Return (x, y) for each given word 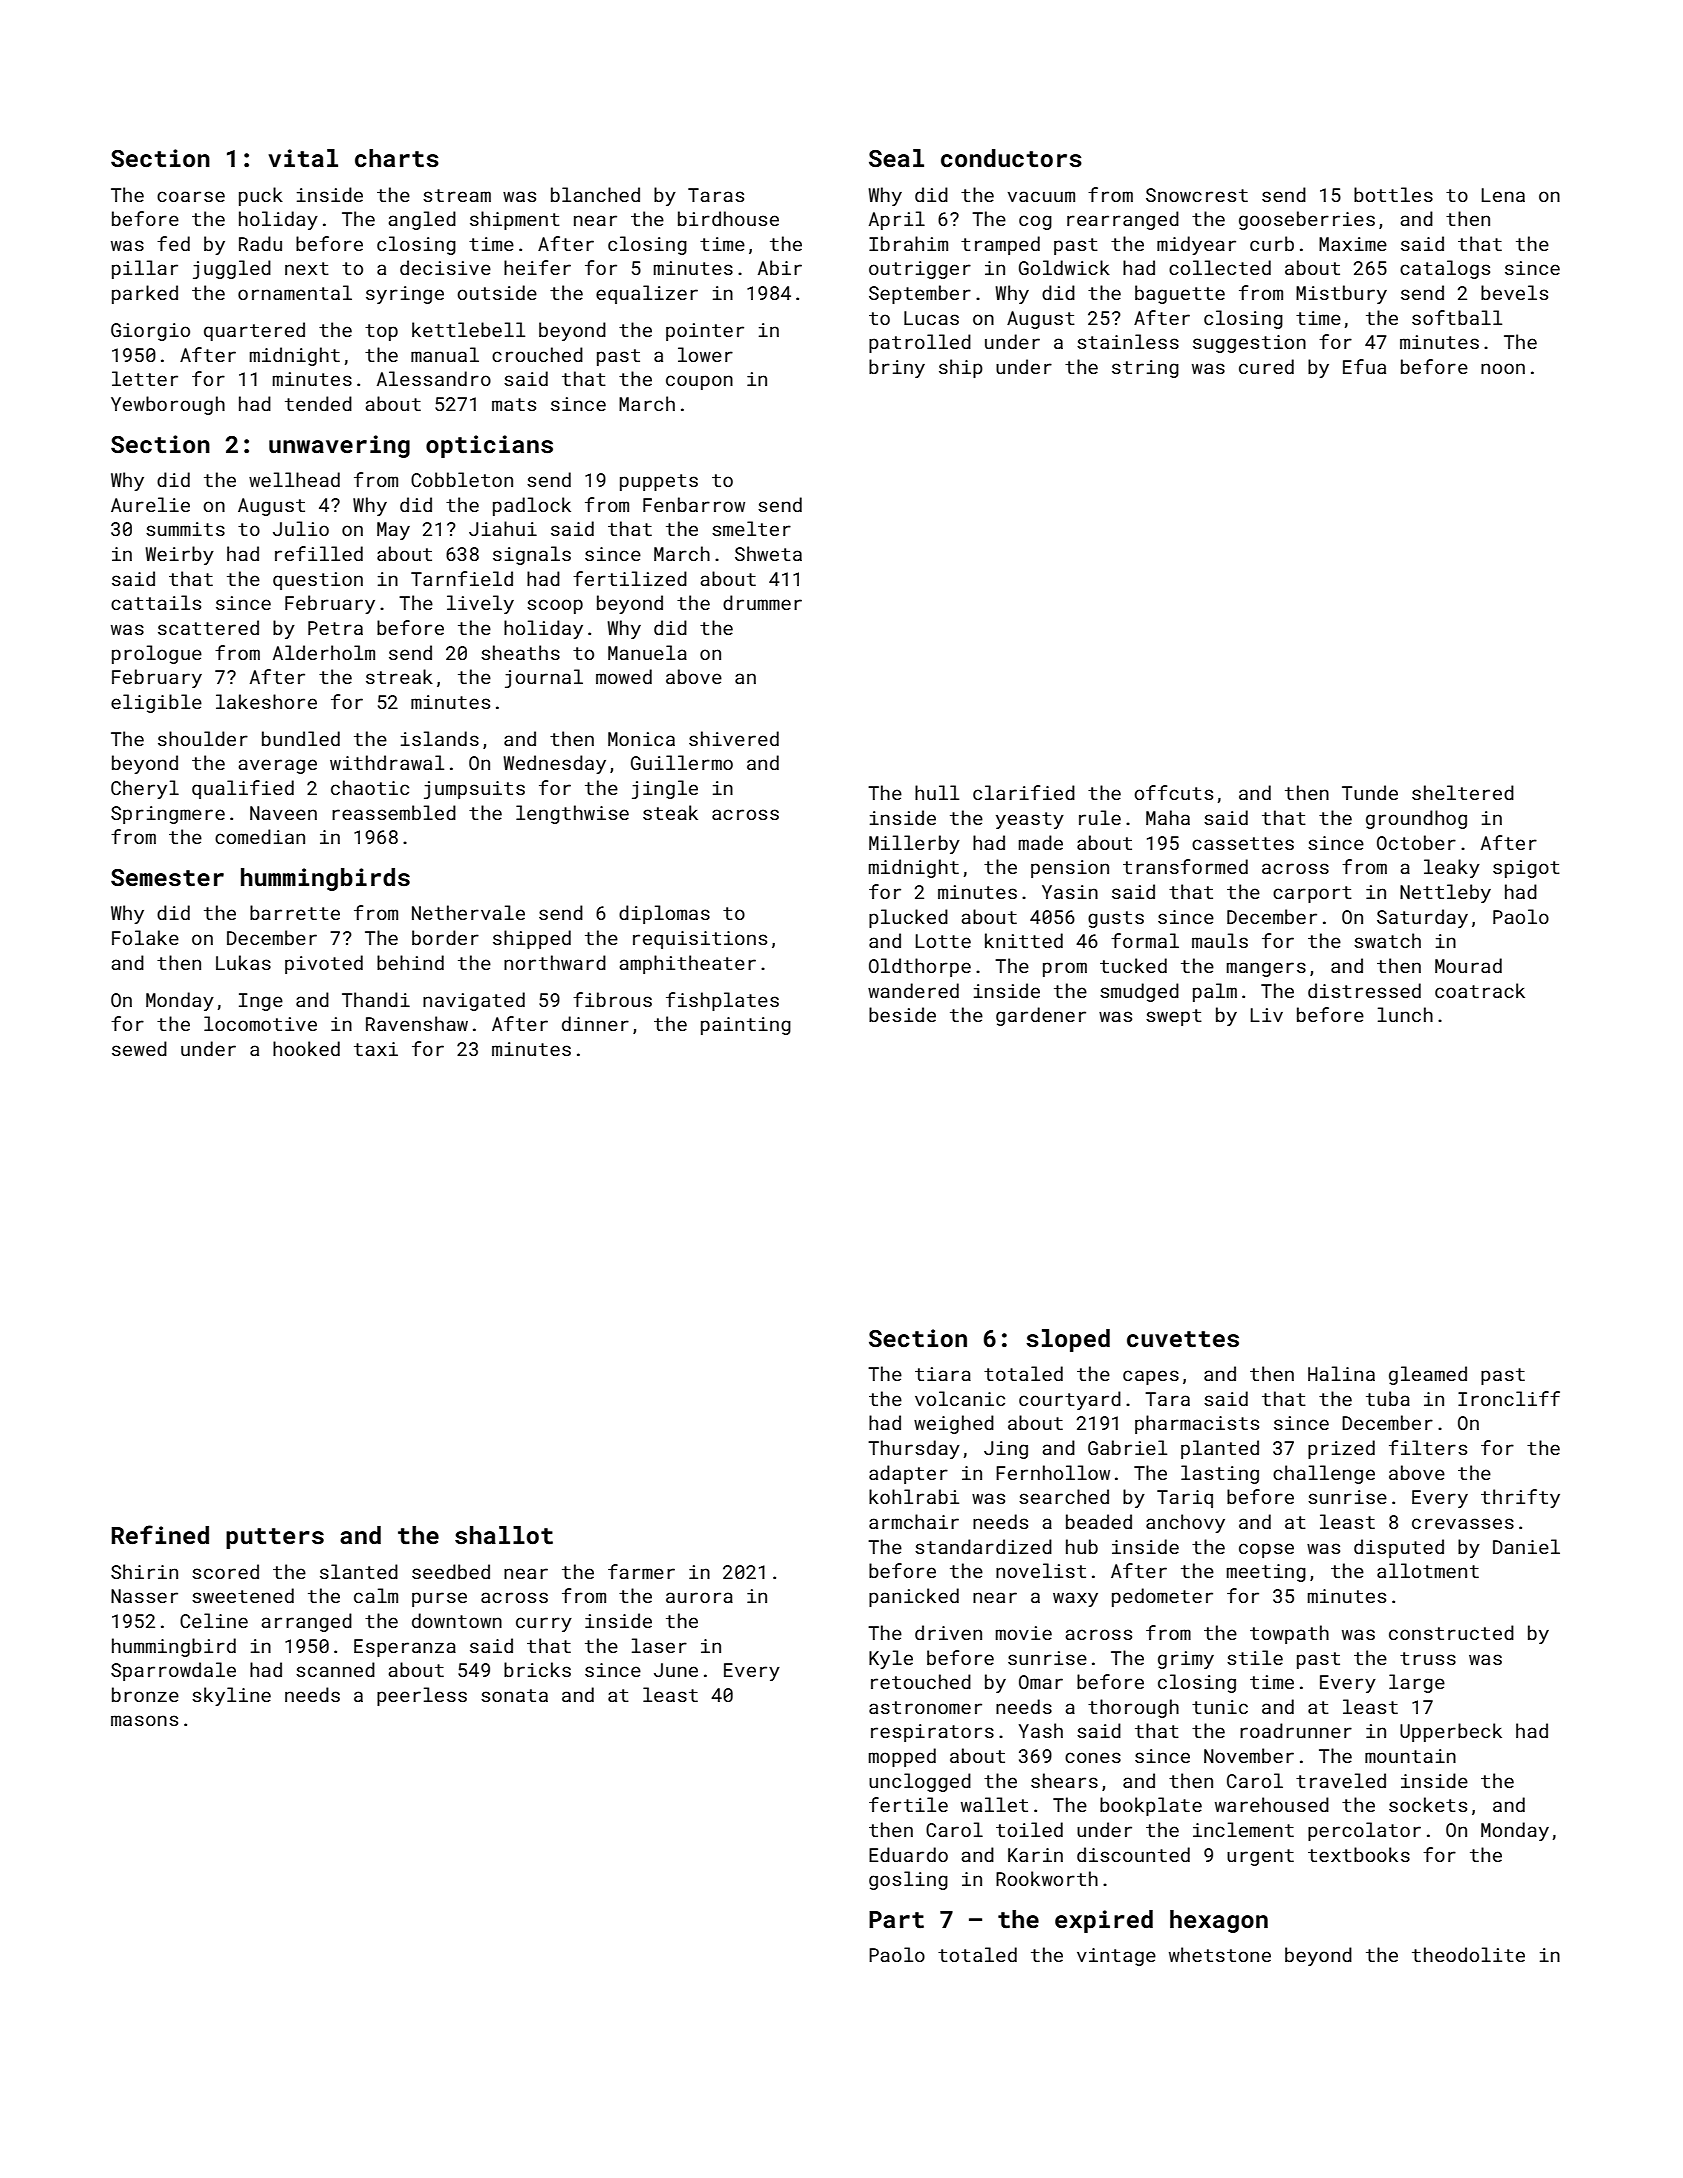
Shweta (768, 553)
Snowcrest (1197, 195)
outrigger (920, 270)
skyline (231, 1696)
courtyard (1070, 1400)
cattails (156, 602)
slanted (359, 1571)
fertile (908, 1804)
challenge (1324, 1474)
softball (1457, 317)
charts (397, 158)
